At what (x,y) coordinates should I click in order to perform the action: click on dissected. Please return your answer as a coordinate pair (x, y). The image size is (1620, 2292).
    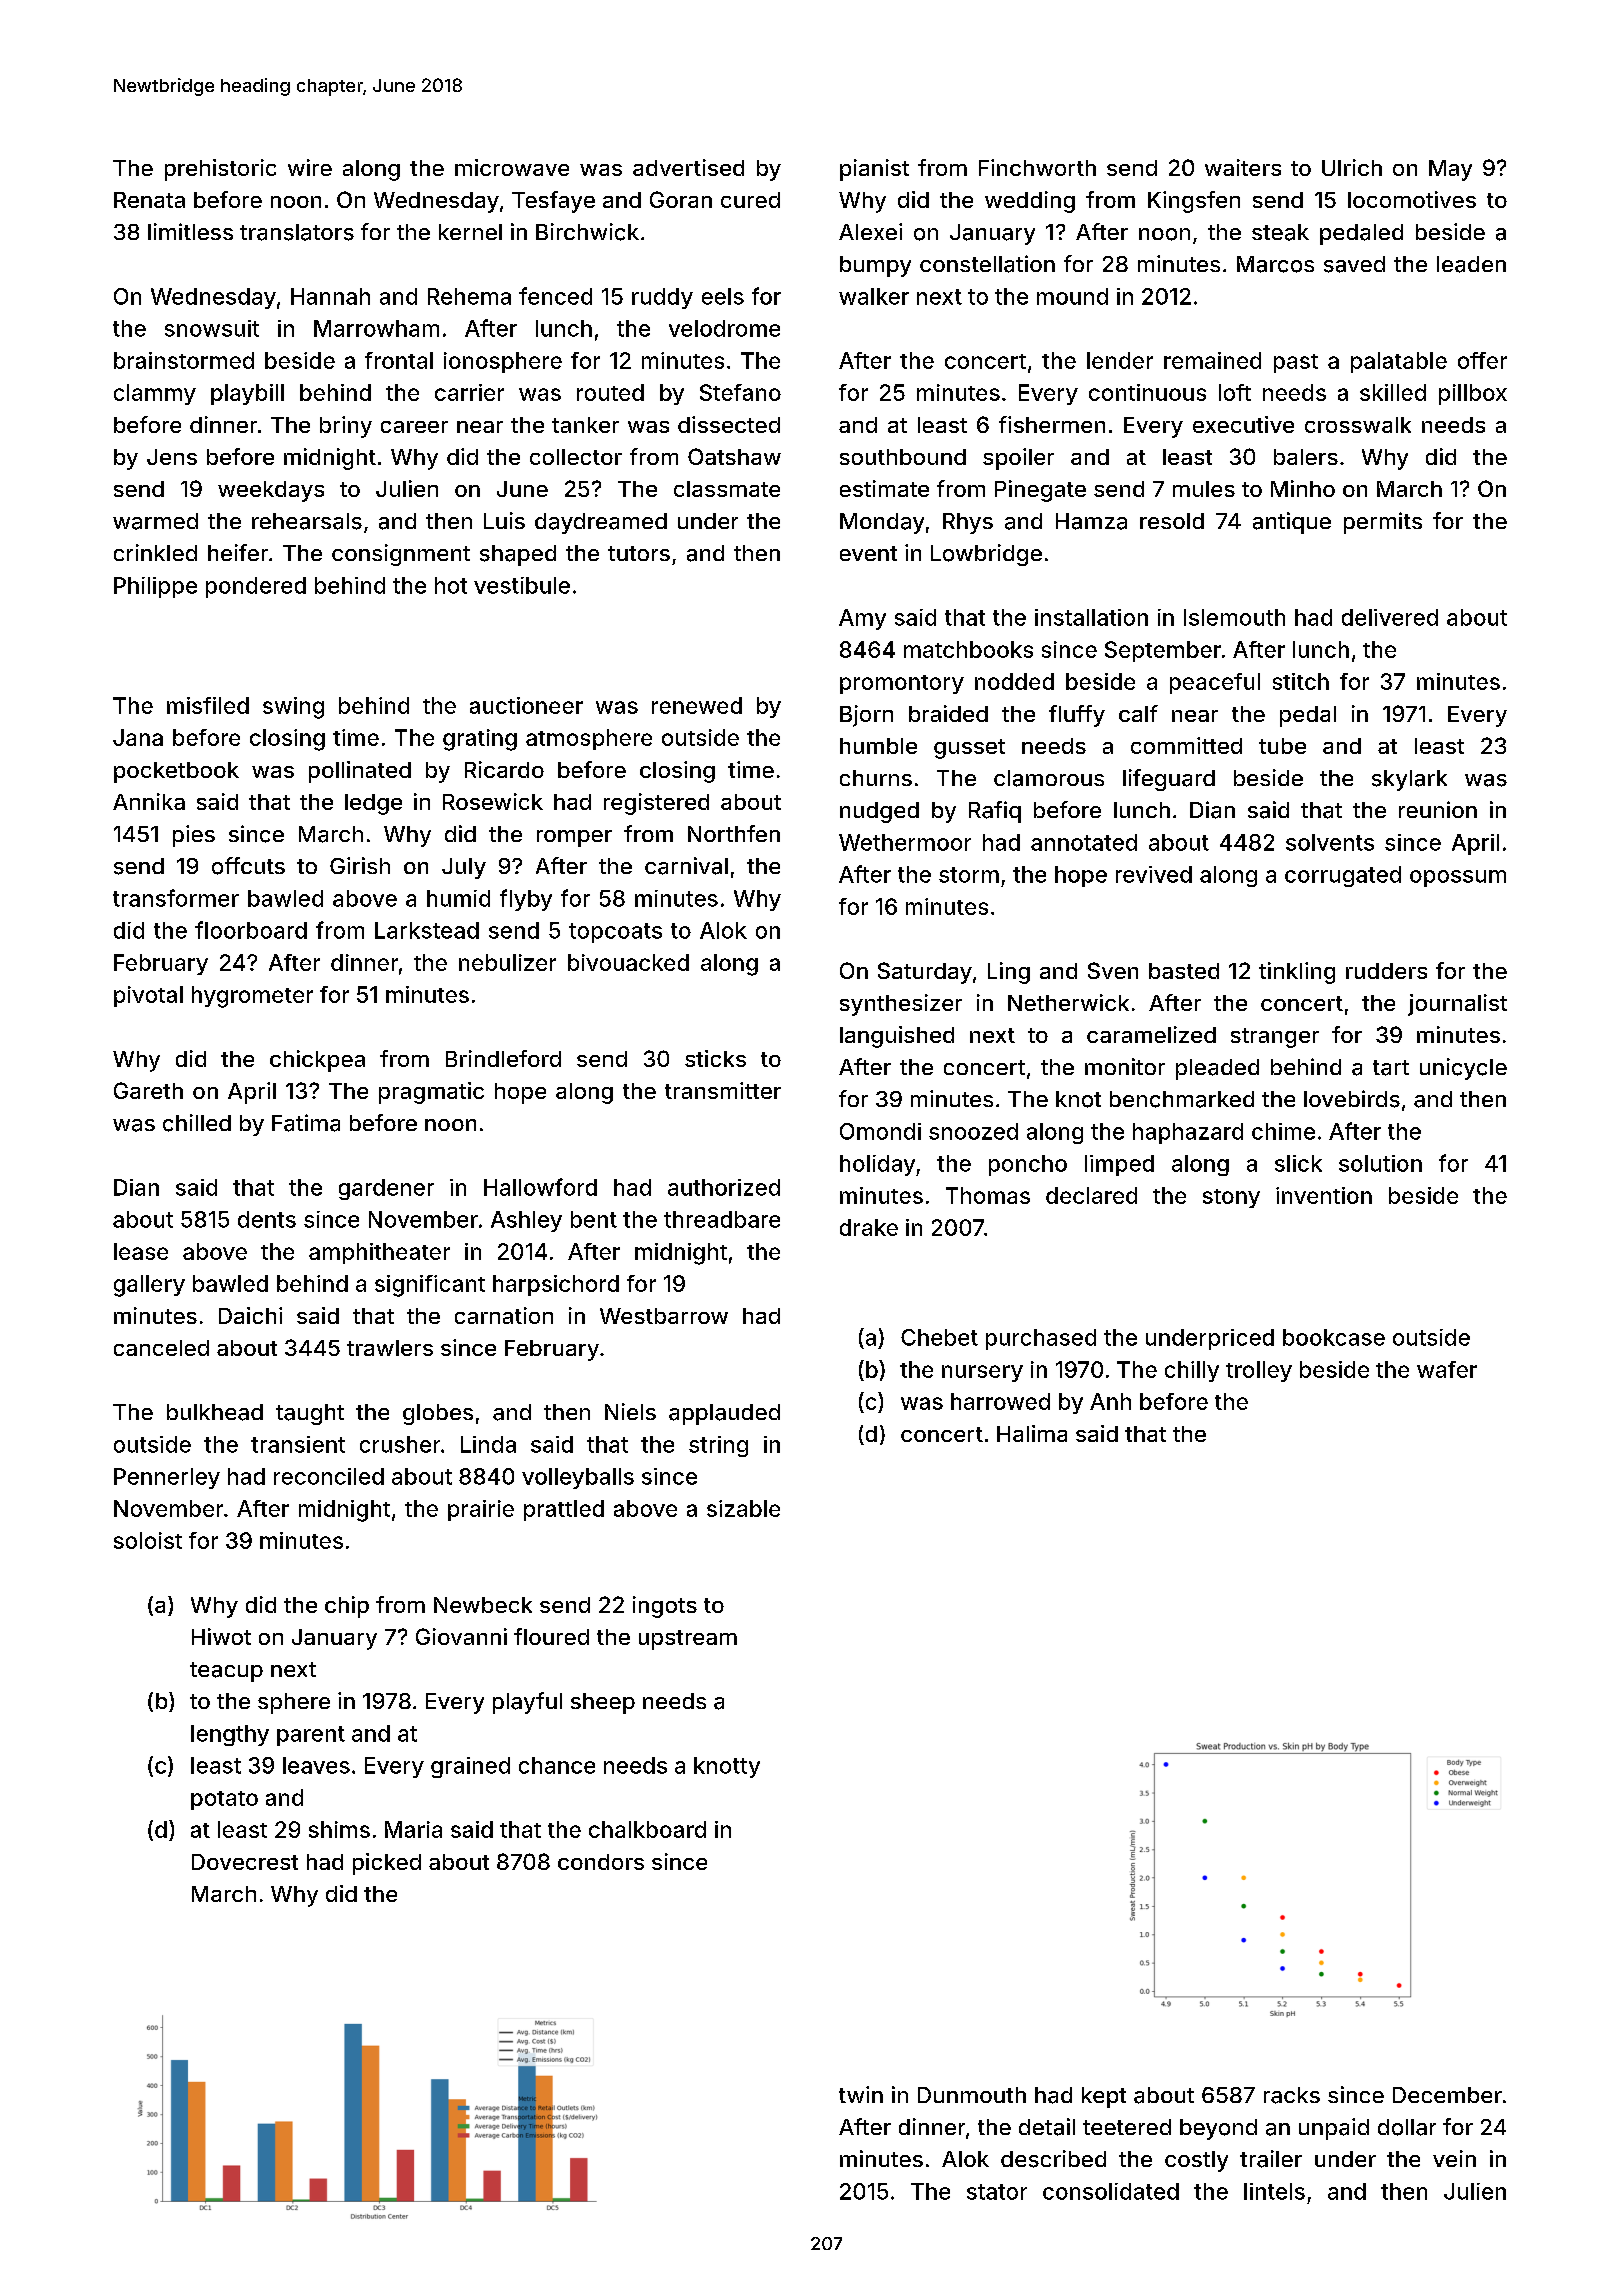
    Looking at the image, I should click on (729, 424).
